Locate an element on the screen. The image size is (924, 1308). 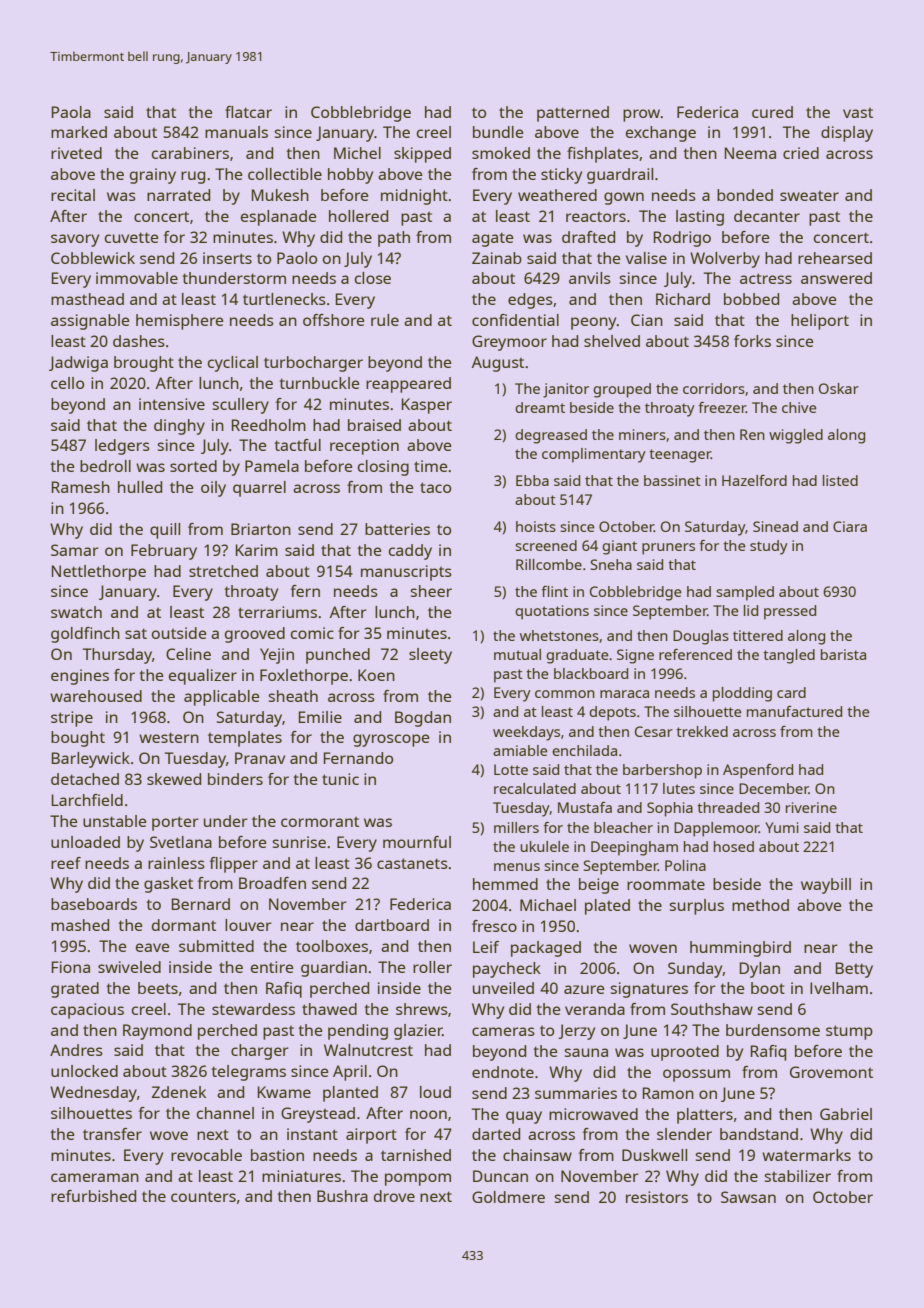
patterned is located at coordinates (573, 114).
